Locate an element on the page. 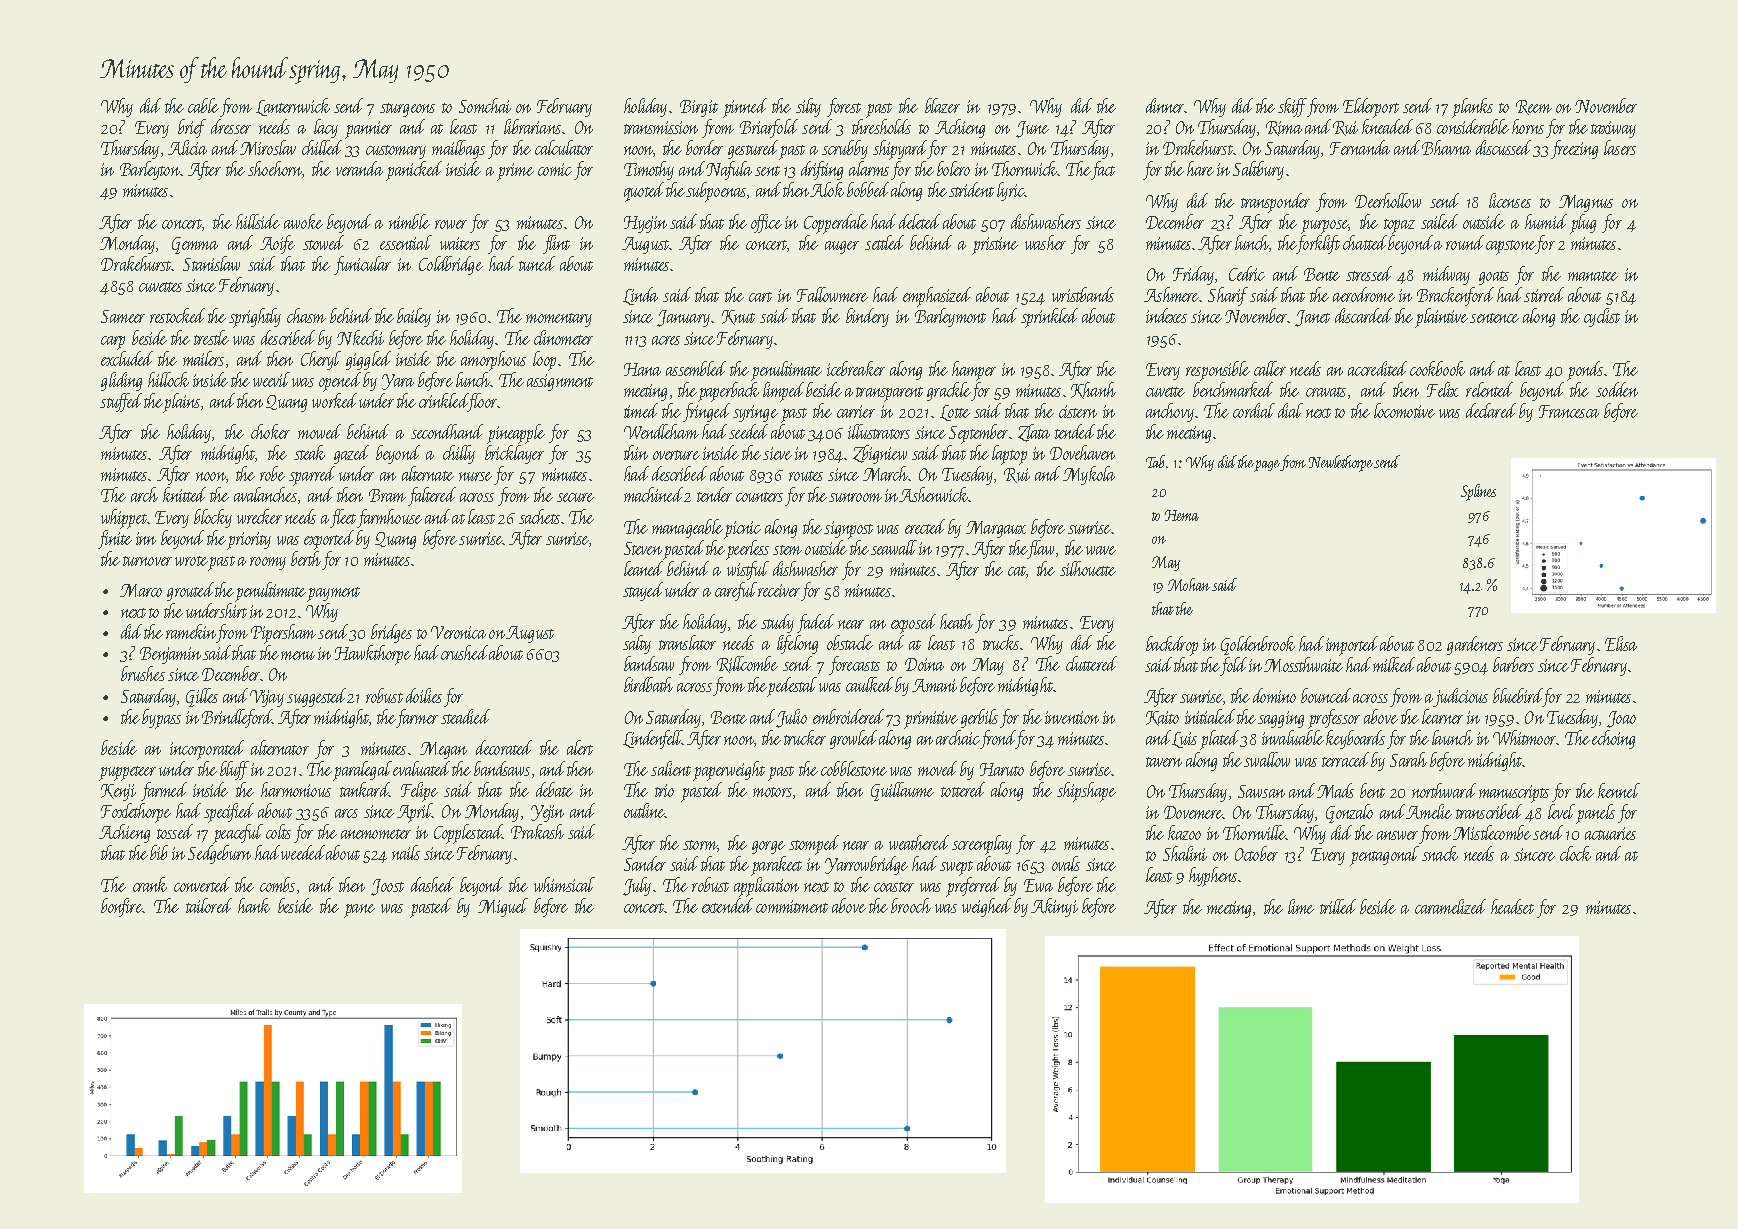 The image size is (1738, 1229). Miguel is located at coordinates (503, 907).
